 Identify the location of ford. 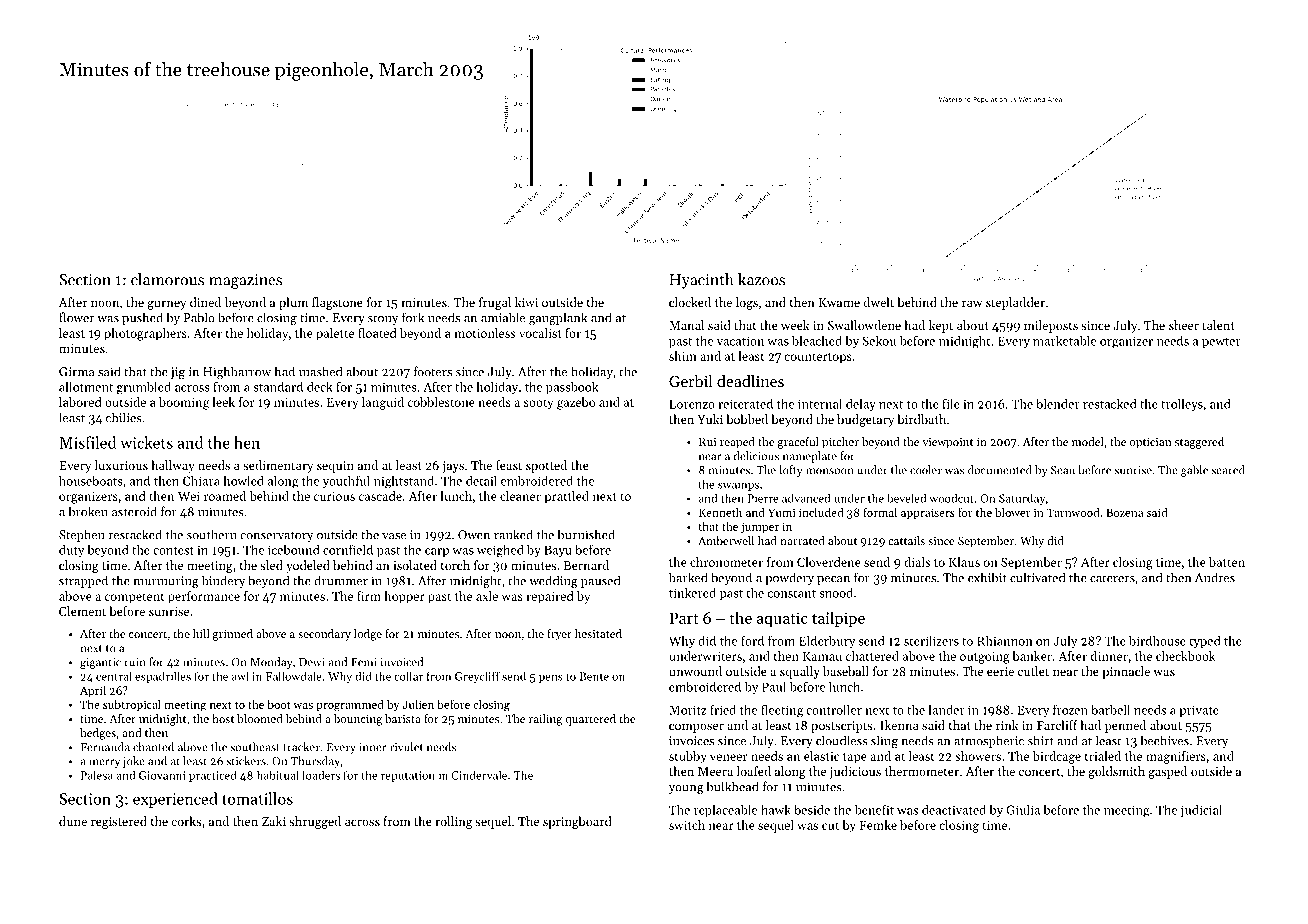
(752, 640).
